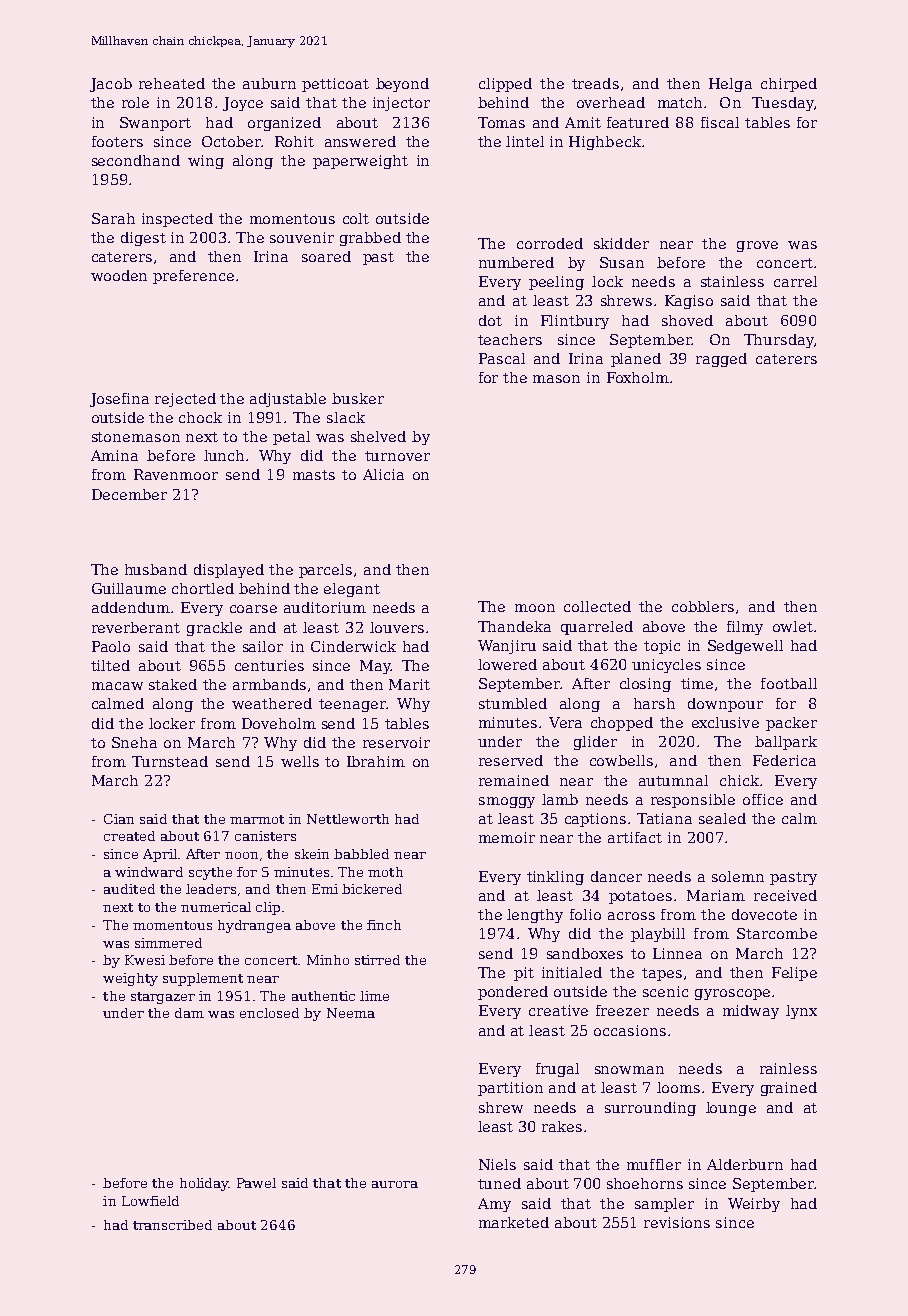  Describe the element at coordinates (597, 606) in the screenshot. I see `collected` at that location.
